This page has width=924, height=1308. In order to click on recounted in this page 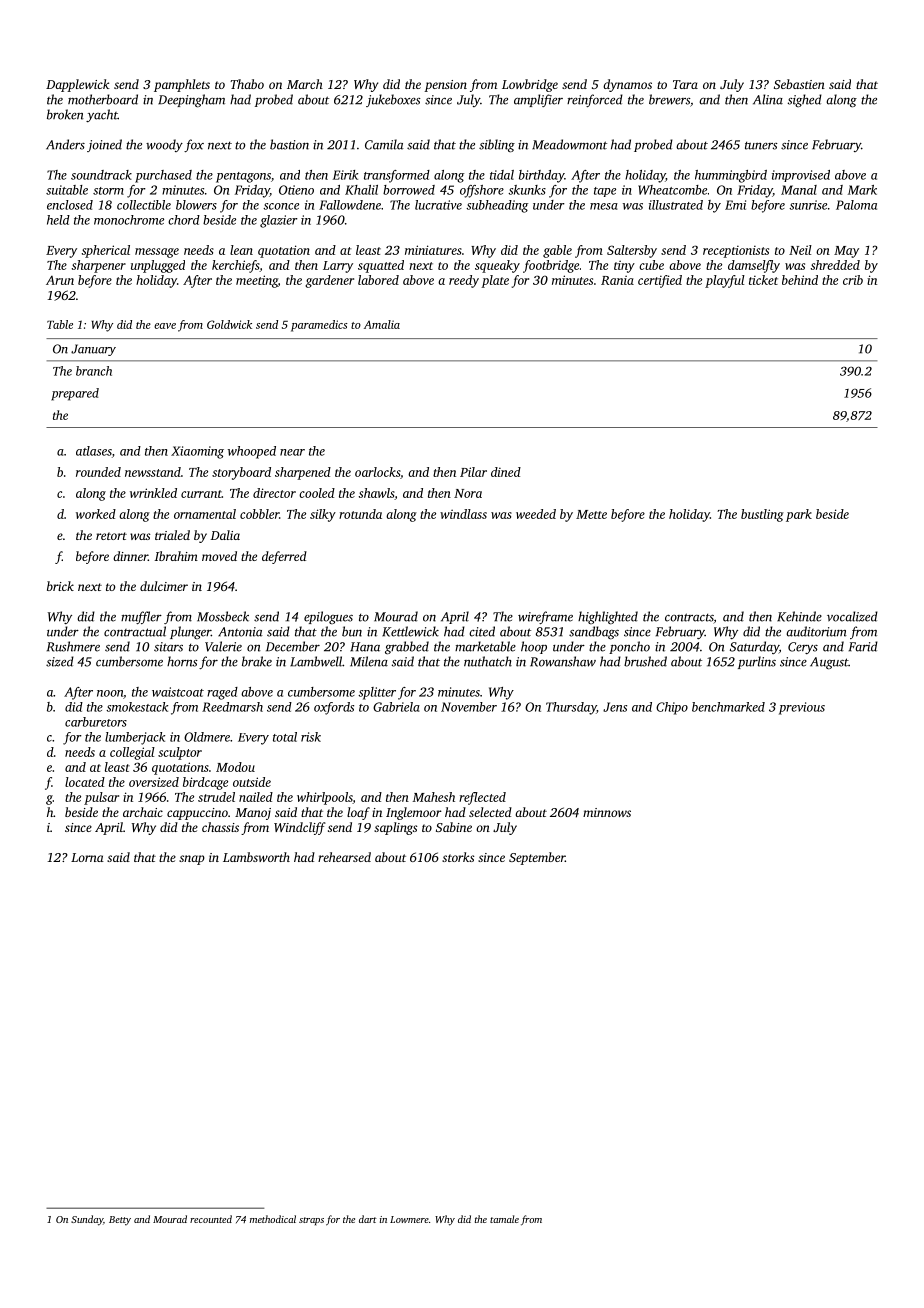, I will do `click(211, 1219)`.
